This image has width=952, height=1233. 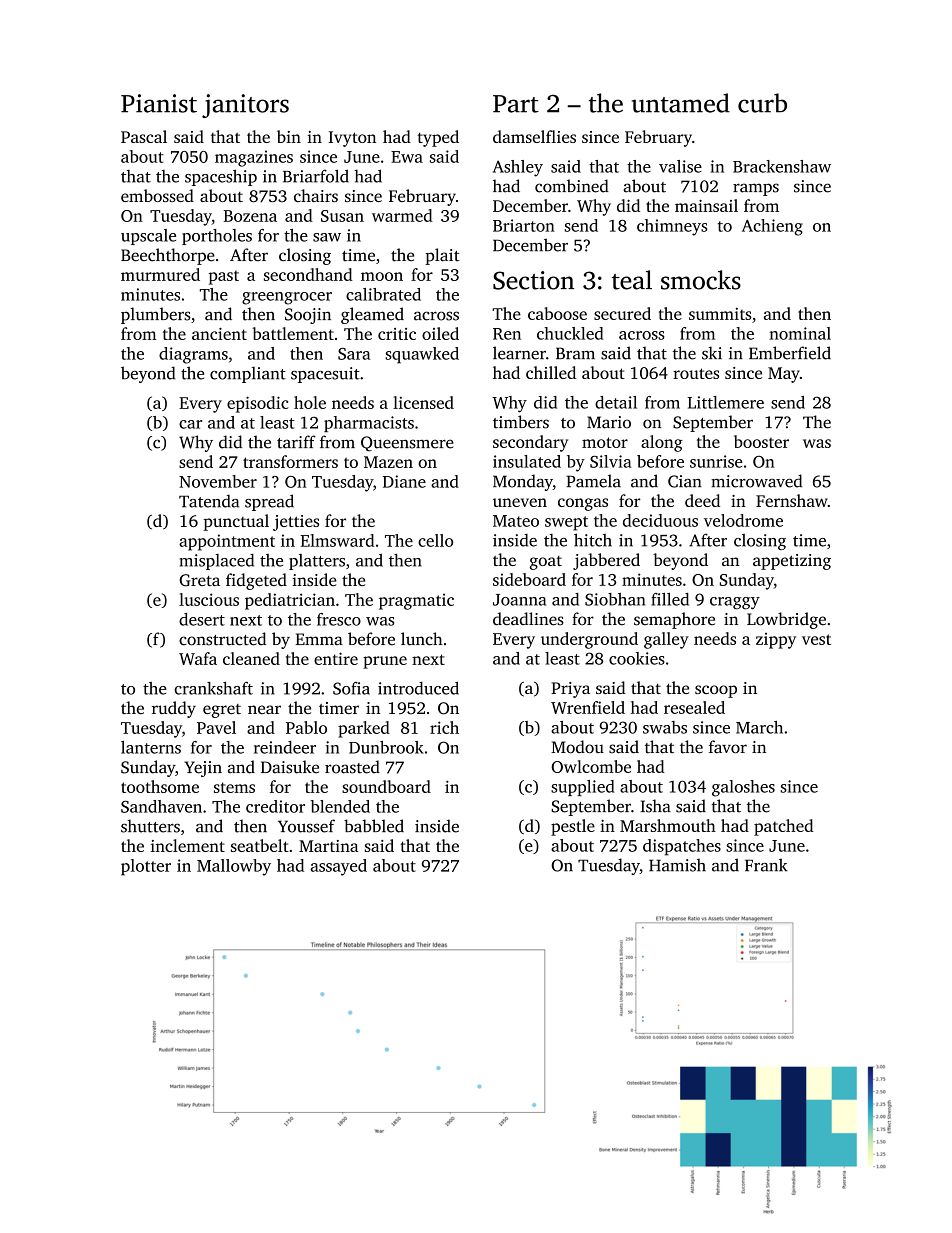 What do you see at coordinates (756, 481) in the image?
I see `microwaved` at bounding box center [756, 481].
